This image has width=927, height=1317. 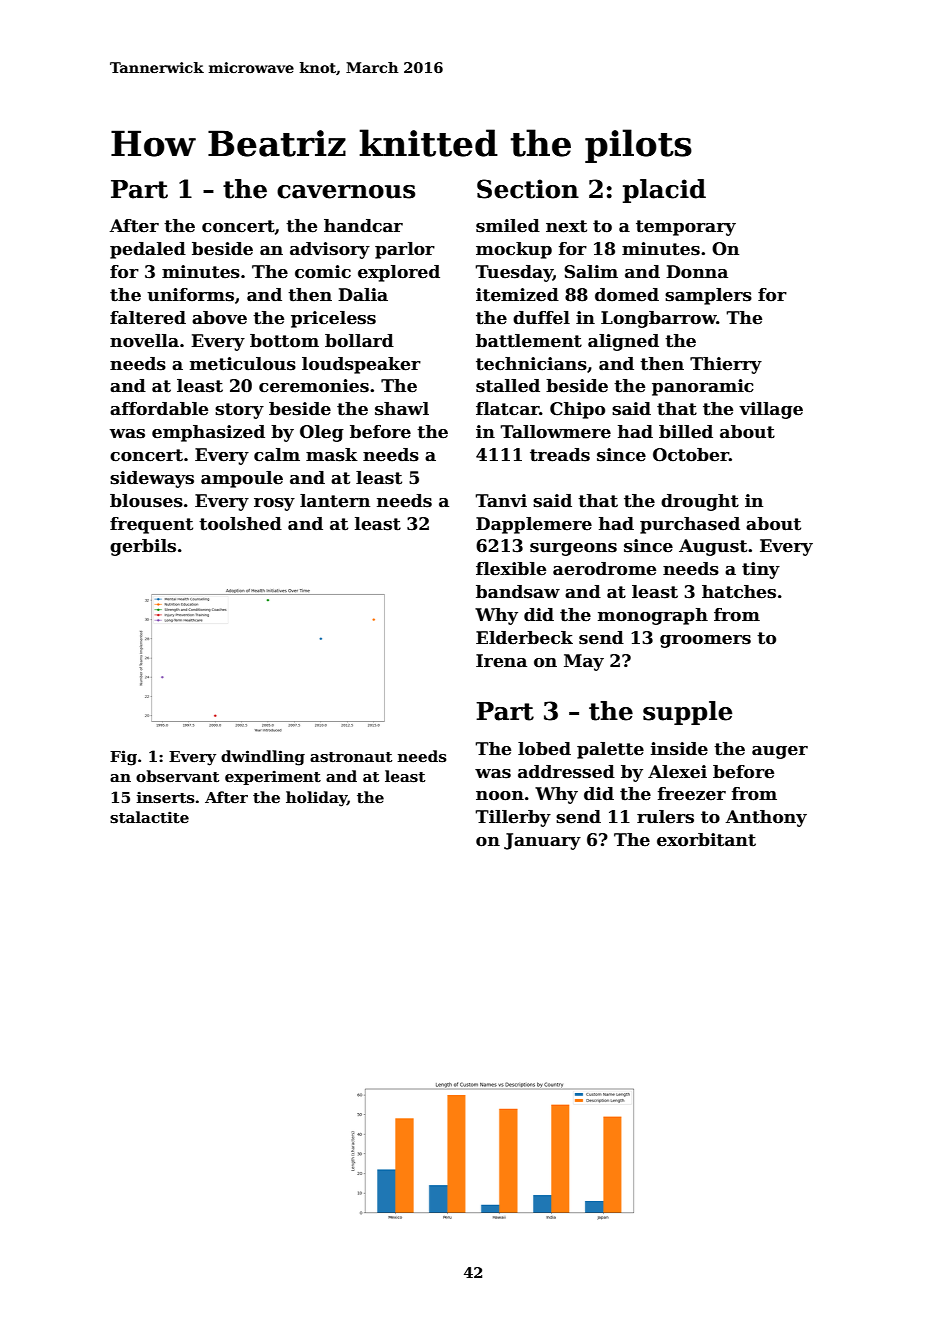 What do you see at coordinates (513, 818) in the image?
I see `Tillerby` at bounding box center [513, 818].
